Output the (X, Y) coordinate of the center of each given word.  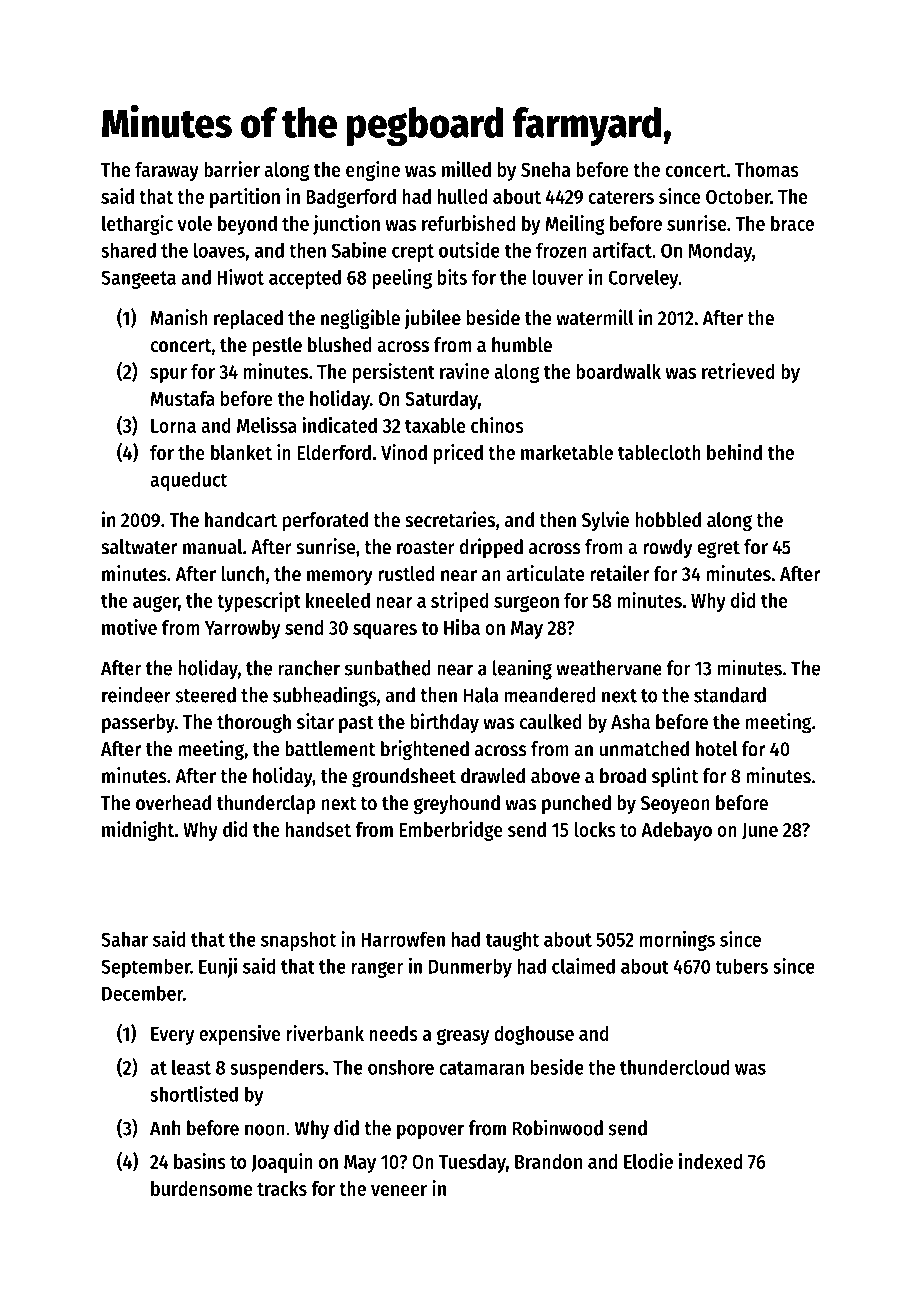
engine (373, 171)
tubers (741, 966)
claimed (583, 966)
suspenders (277, 1069)
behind (734, 452)
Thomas (767, 169)
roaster (426, 548)
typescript (259, 602)
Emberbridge (451, 831)
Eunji (218, 968)
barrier (232, 169)
